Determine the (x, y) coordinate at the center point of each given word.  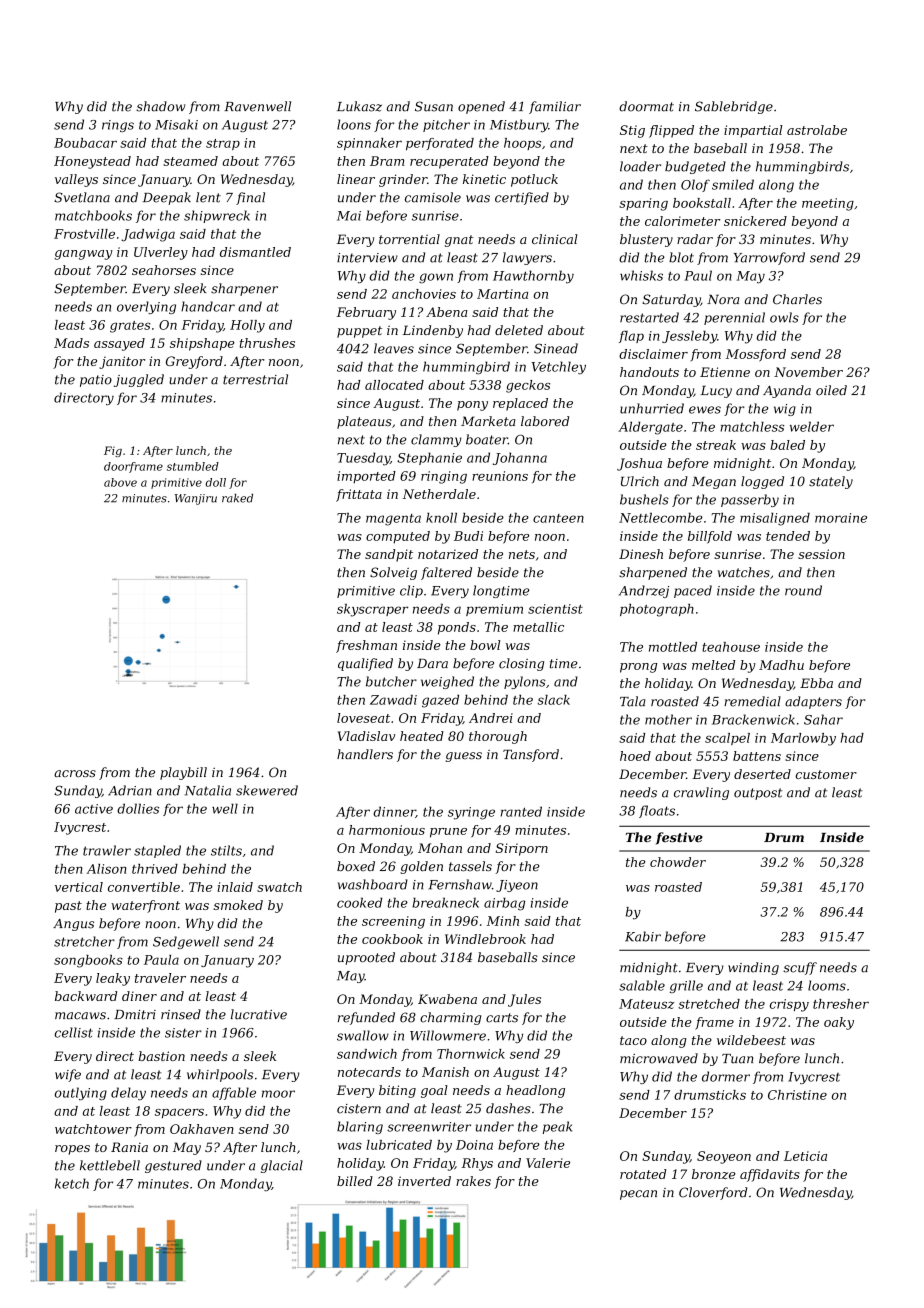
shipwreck (217, 216)
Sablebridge (734, 107)
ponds (457, 628)
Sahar (823, 719)
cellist (74, 1032)
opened (481, 107)
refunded (366, 1018)
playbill (183, 773)
